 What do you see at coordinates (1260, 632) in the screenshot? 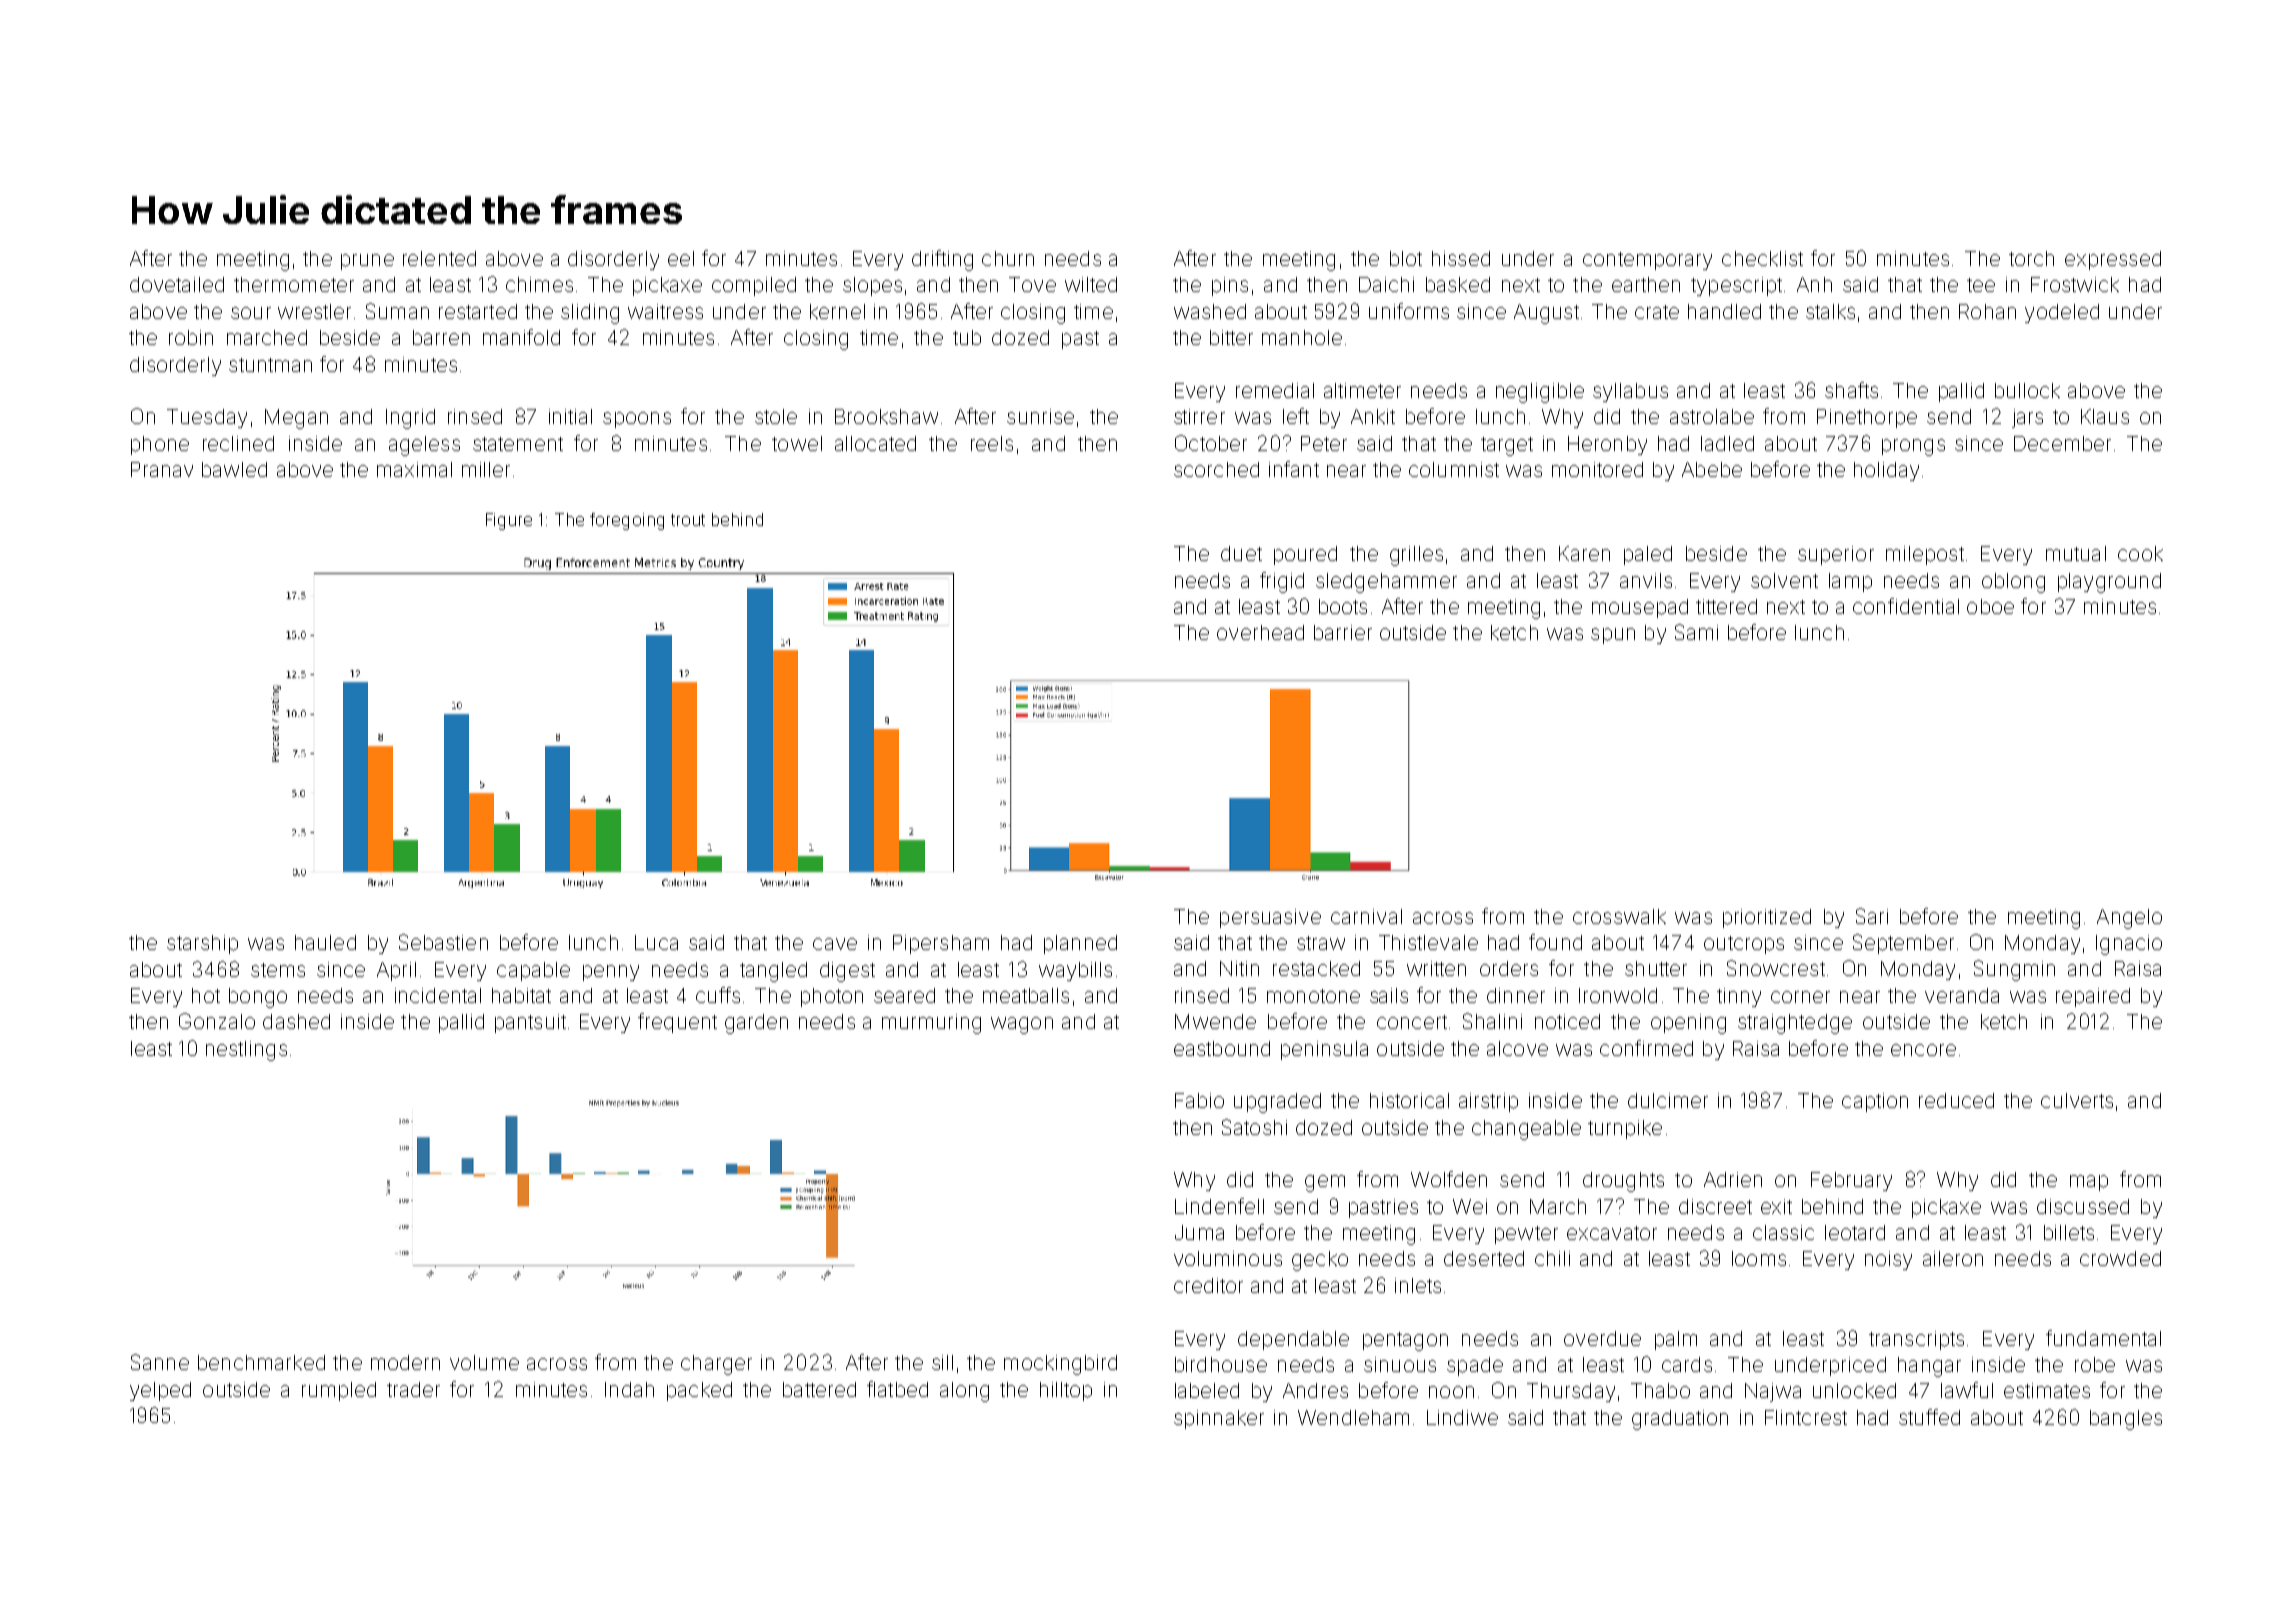
I see `overhead` at bounding box center [1260, 632].
